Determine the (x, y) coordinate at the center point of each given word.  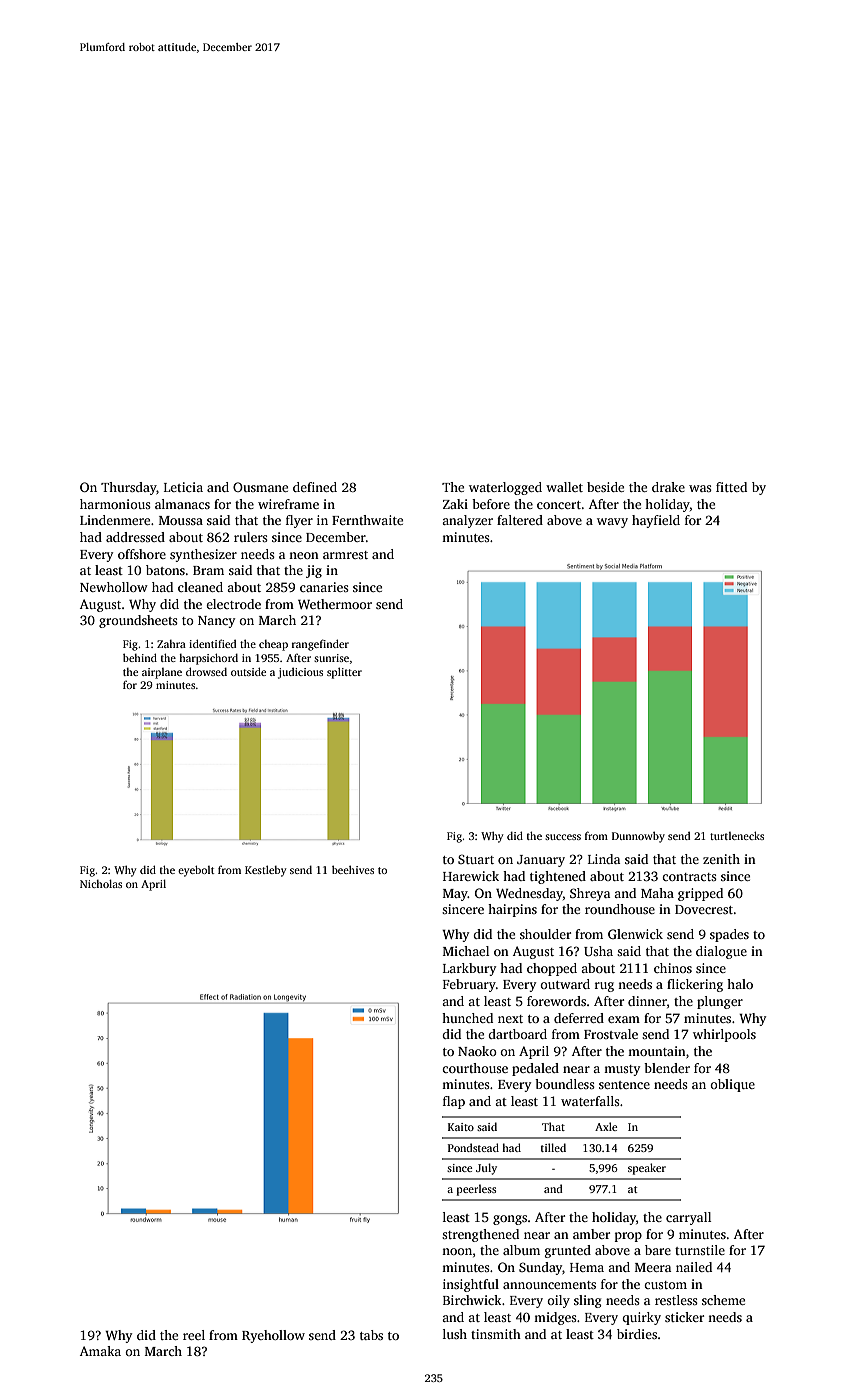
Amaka (100, 1351)
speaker (647, 1169)
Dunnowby (638, 837)
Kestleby (266, 871)
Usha (598, 951)
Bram (208, 570)
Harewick (471, 876)
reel (194, 1335)
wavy (612, 523)
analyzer (467, 521)
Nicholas (101, 883)
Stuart (476, 859)
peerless (476, 1190)
